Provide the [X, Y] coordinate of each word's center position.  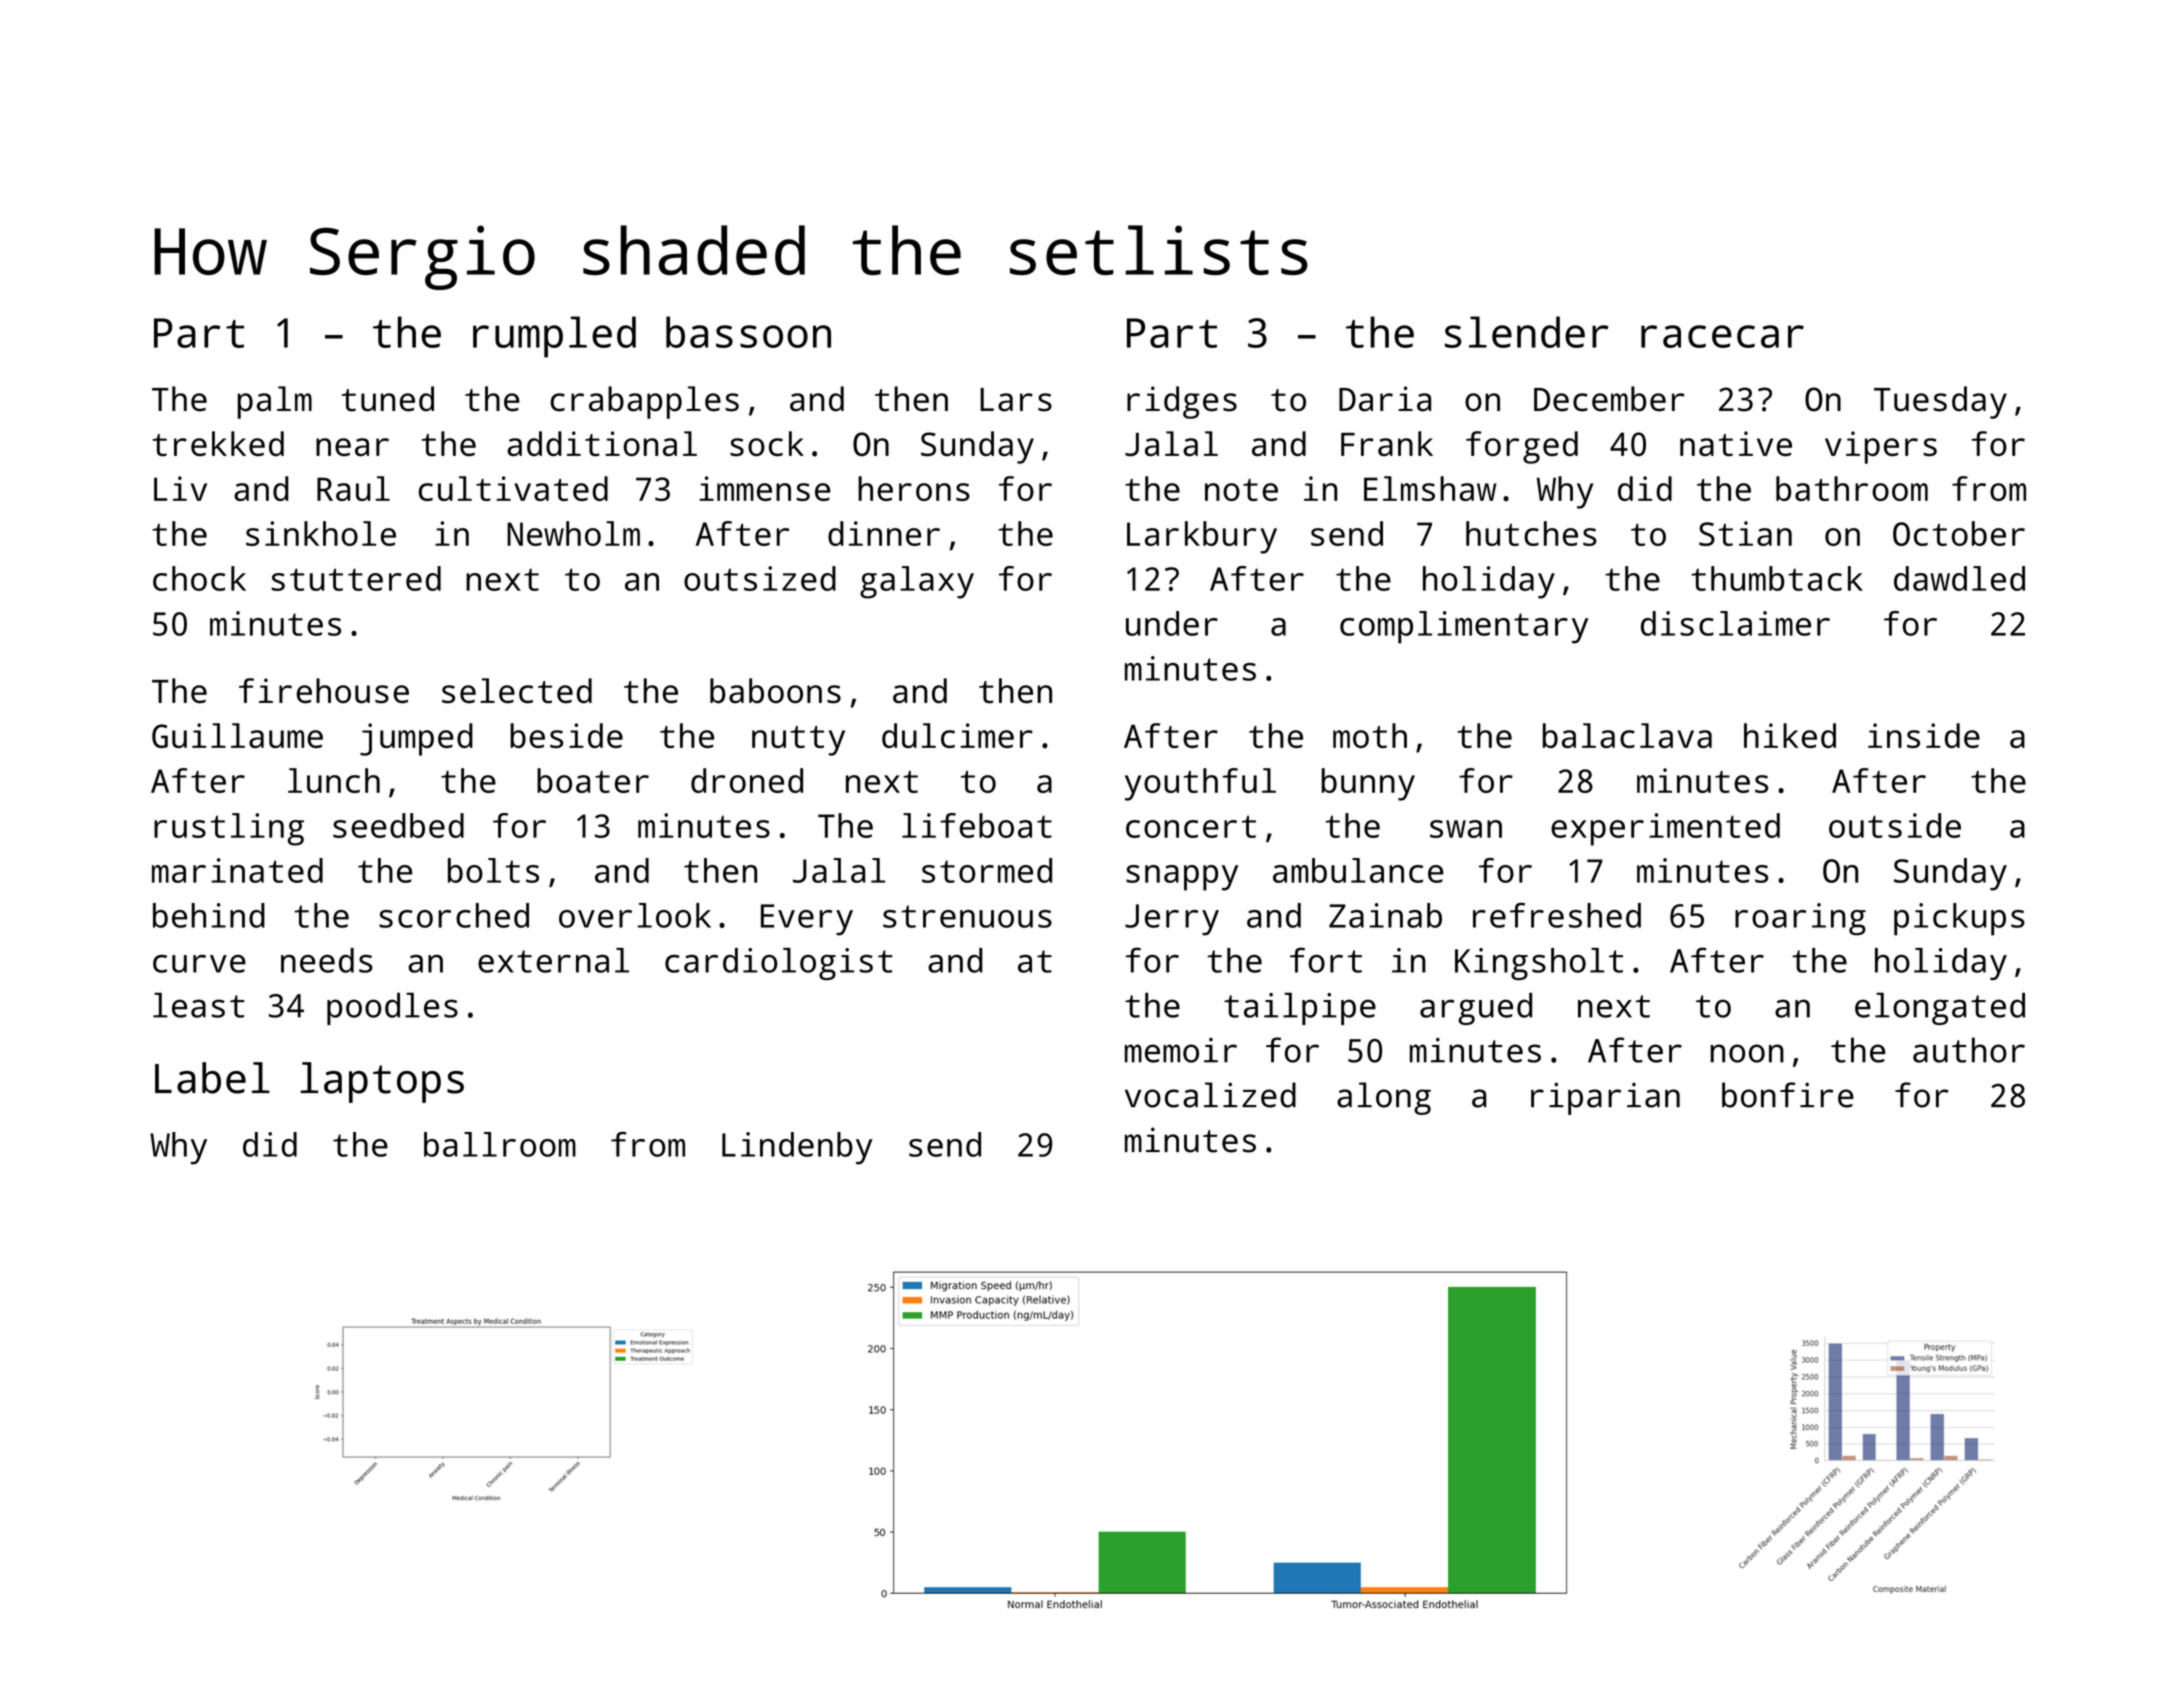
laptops [382, 1082]
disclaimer [1735, 623]
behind [209, 915]
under [1172, 623]
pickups [1959, 919]
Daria [1385, 399]
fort [1326, 960]
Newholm [573, 533]
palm [275, 402]
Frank [1387, 443]
